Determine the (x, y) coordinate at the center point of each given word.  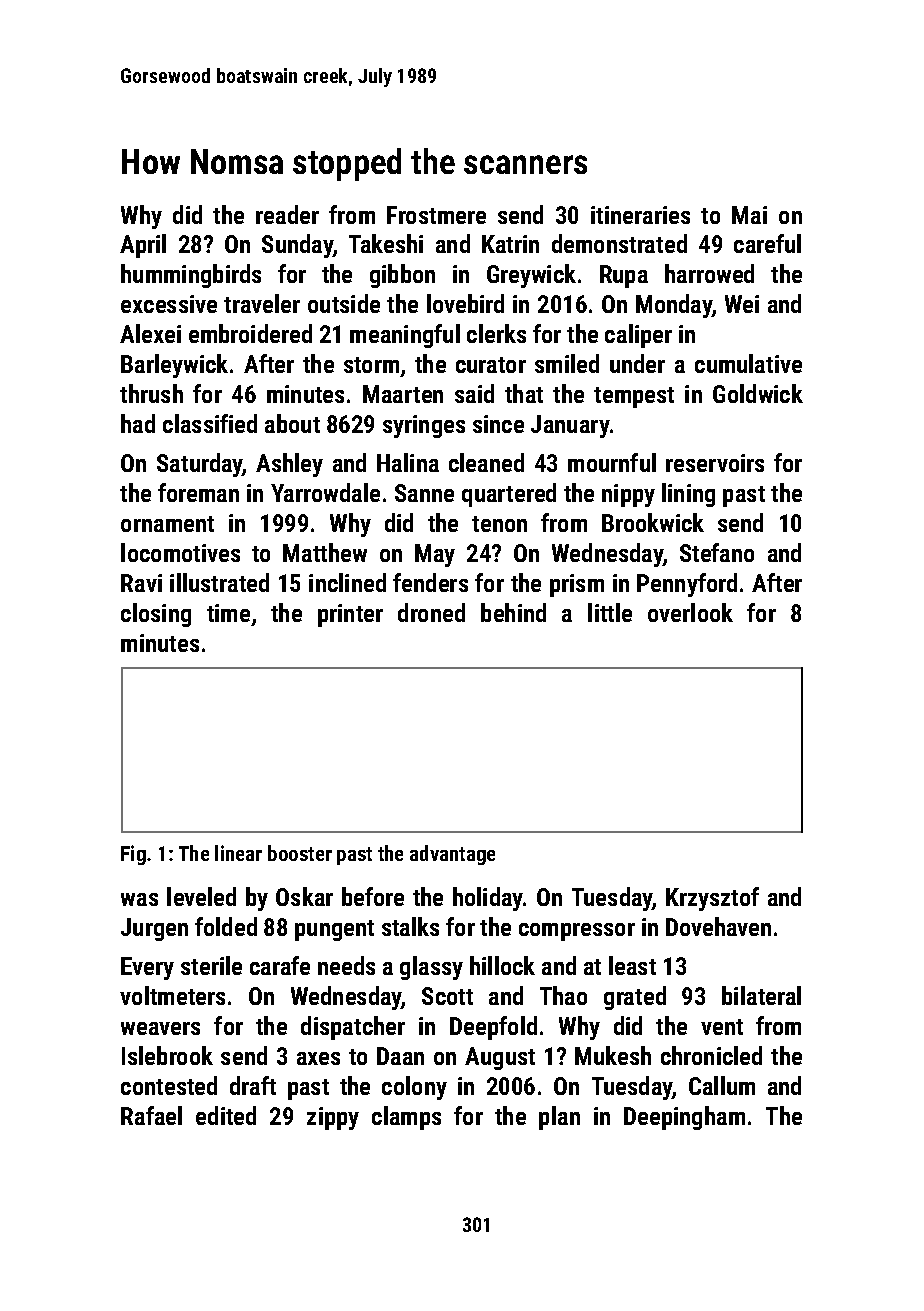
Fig (133, 855)
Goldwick (758, 393)
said (474, 393)
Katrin (510, 244)
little (610, 612)
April (143, 246)
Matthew (325, 552)
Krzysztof (712, 899)
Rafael (151, 1115)
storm (371, 365)
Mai (749, 215)
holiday (488, 899)
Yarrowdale (325, 492)
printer (350, 615)
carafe (280, 965)
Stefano (717, 552)
